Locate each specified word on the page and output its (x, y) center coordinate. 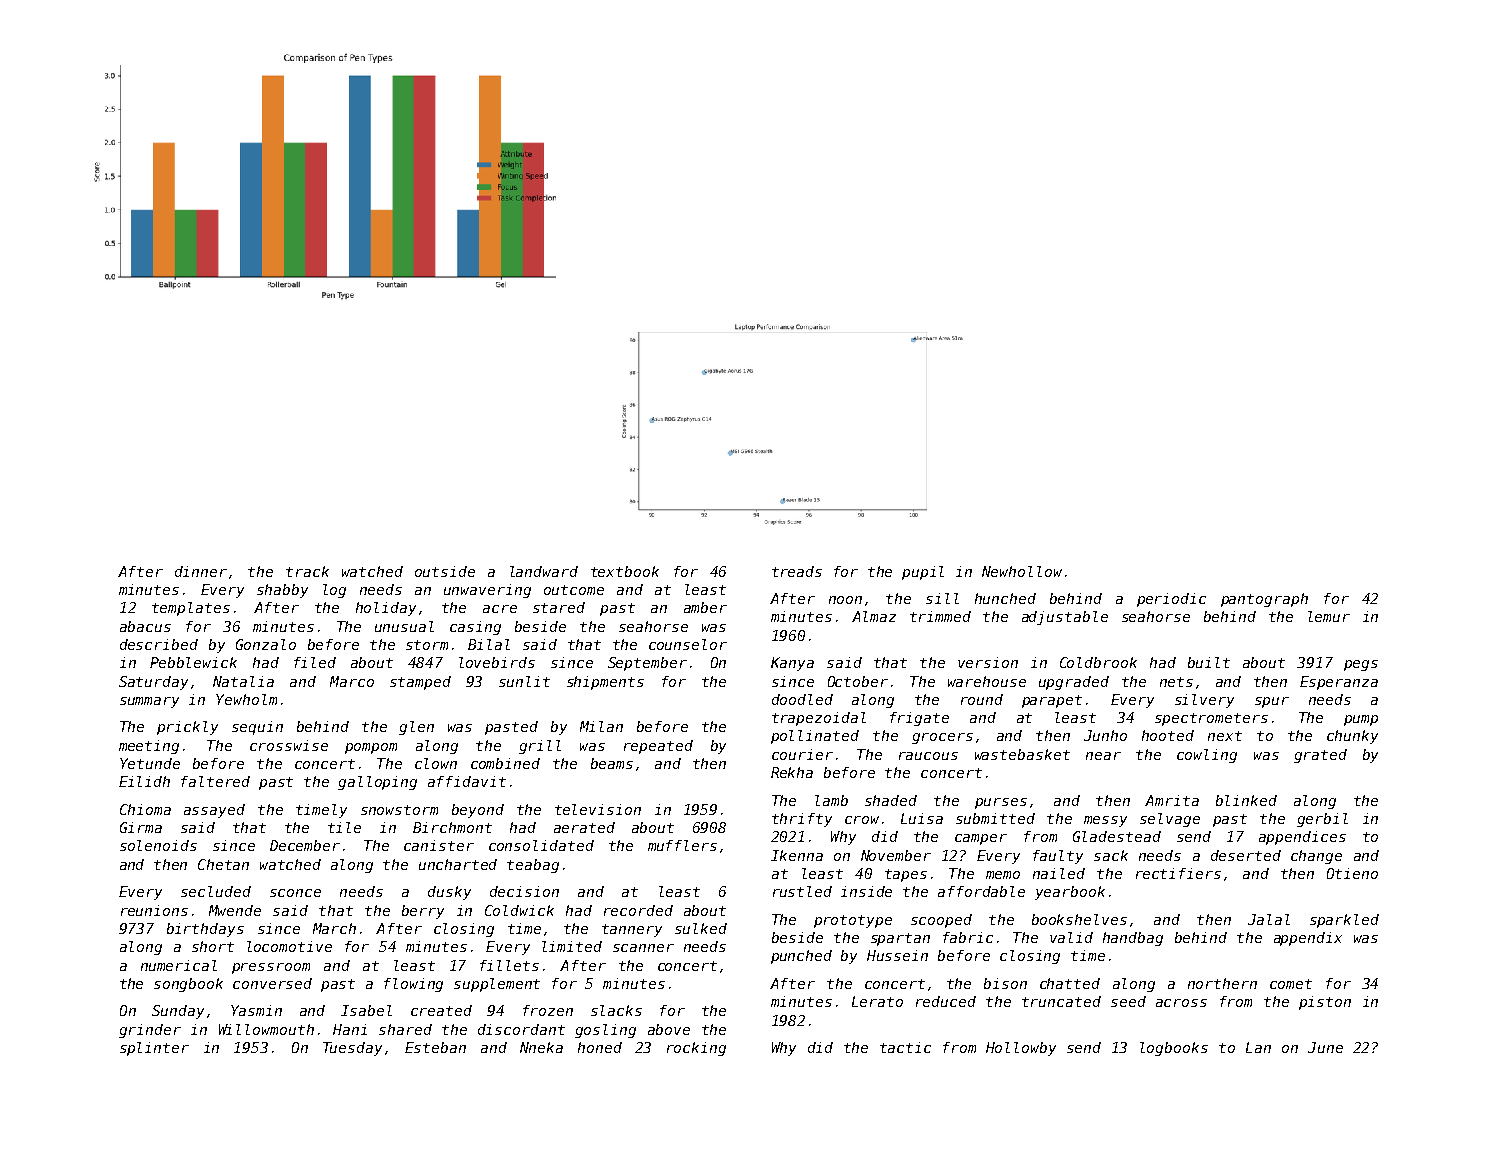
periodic (1171, 600)
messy (1105, 821)
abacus (145, 626)
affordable (981, 891)
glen (416, 728)
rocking (696, 1049)
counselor (688, 644)
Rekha (792, 772)
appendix (1308, 939)
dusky (449, 893)
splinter (154, 1049)
